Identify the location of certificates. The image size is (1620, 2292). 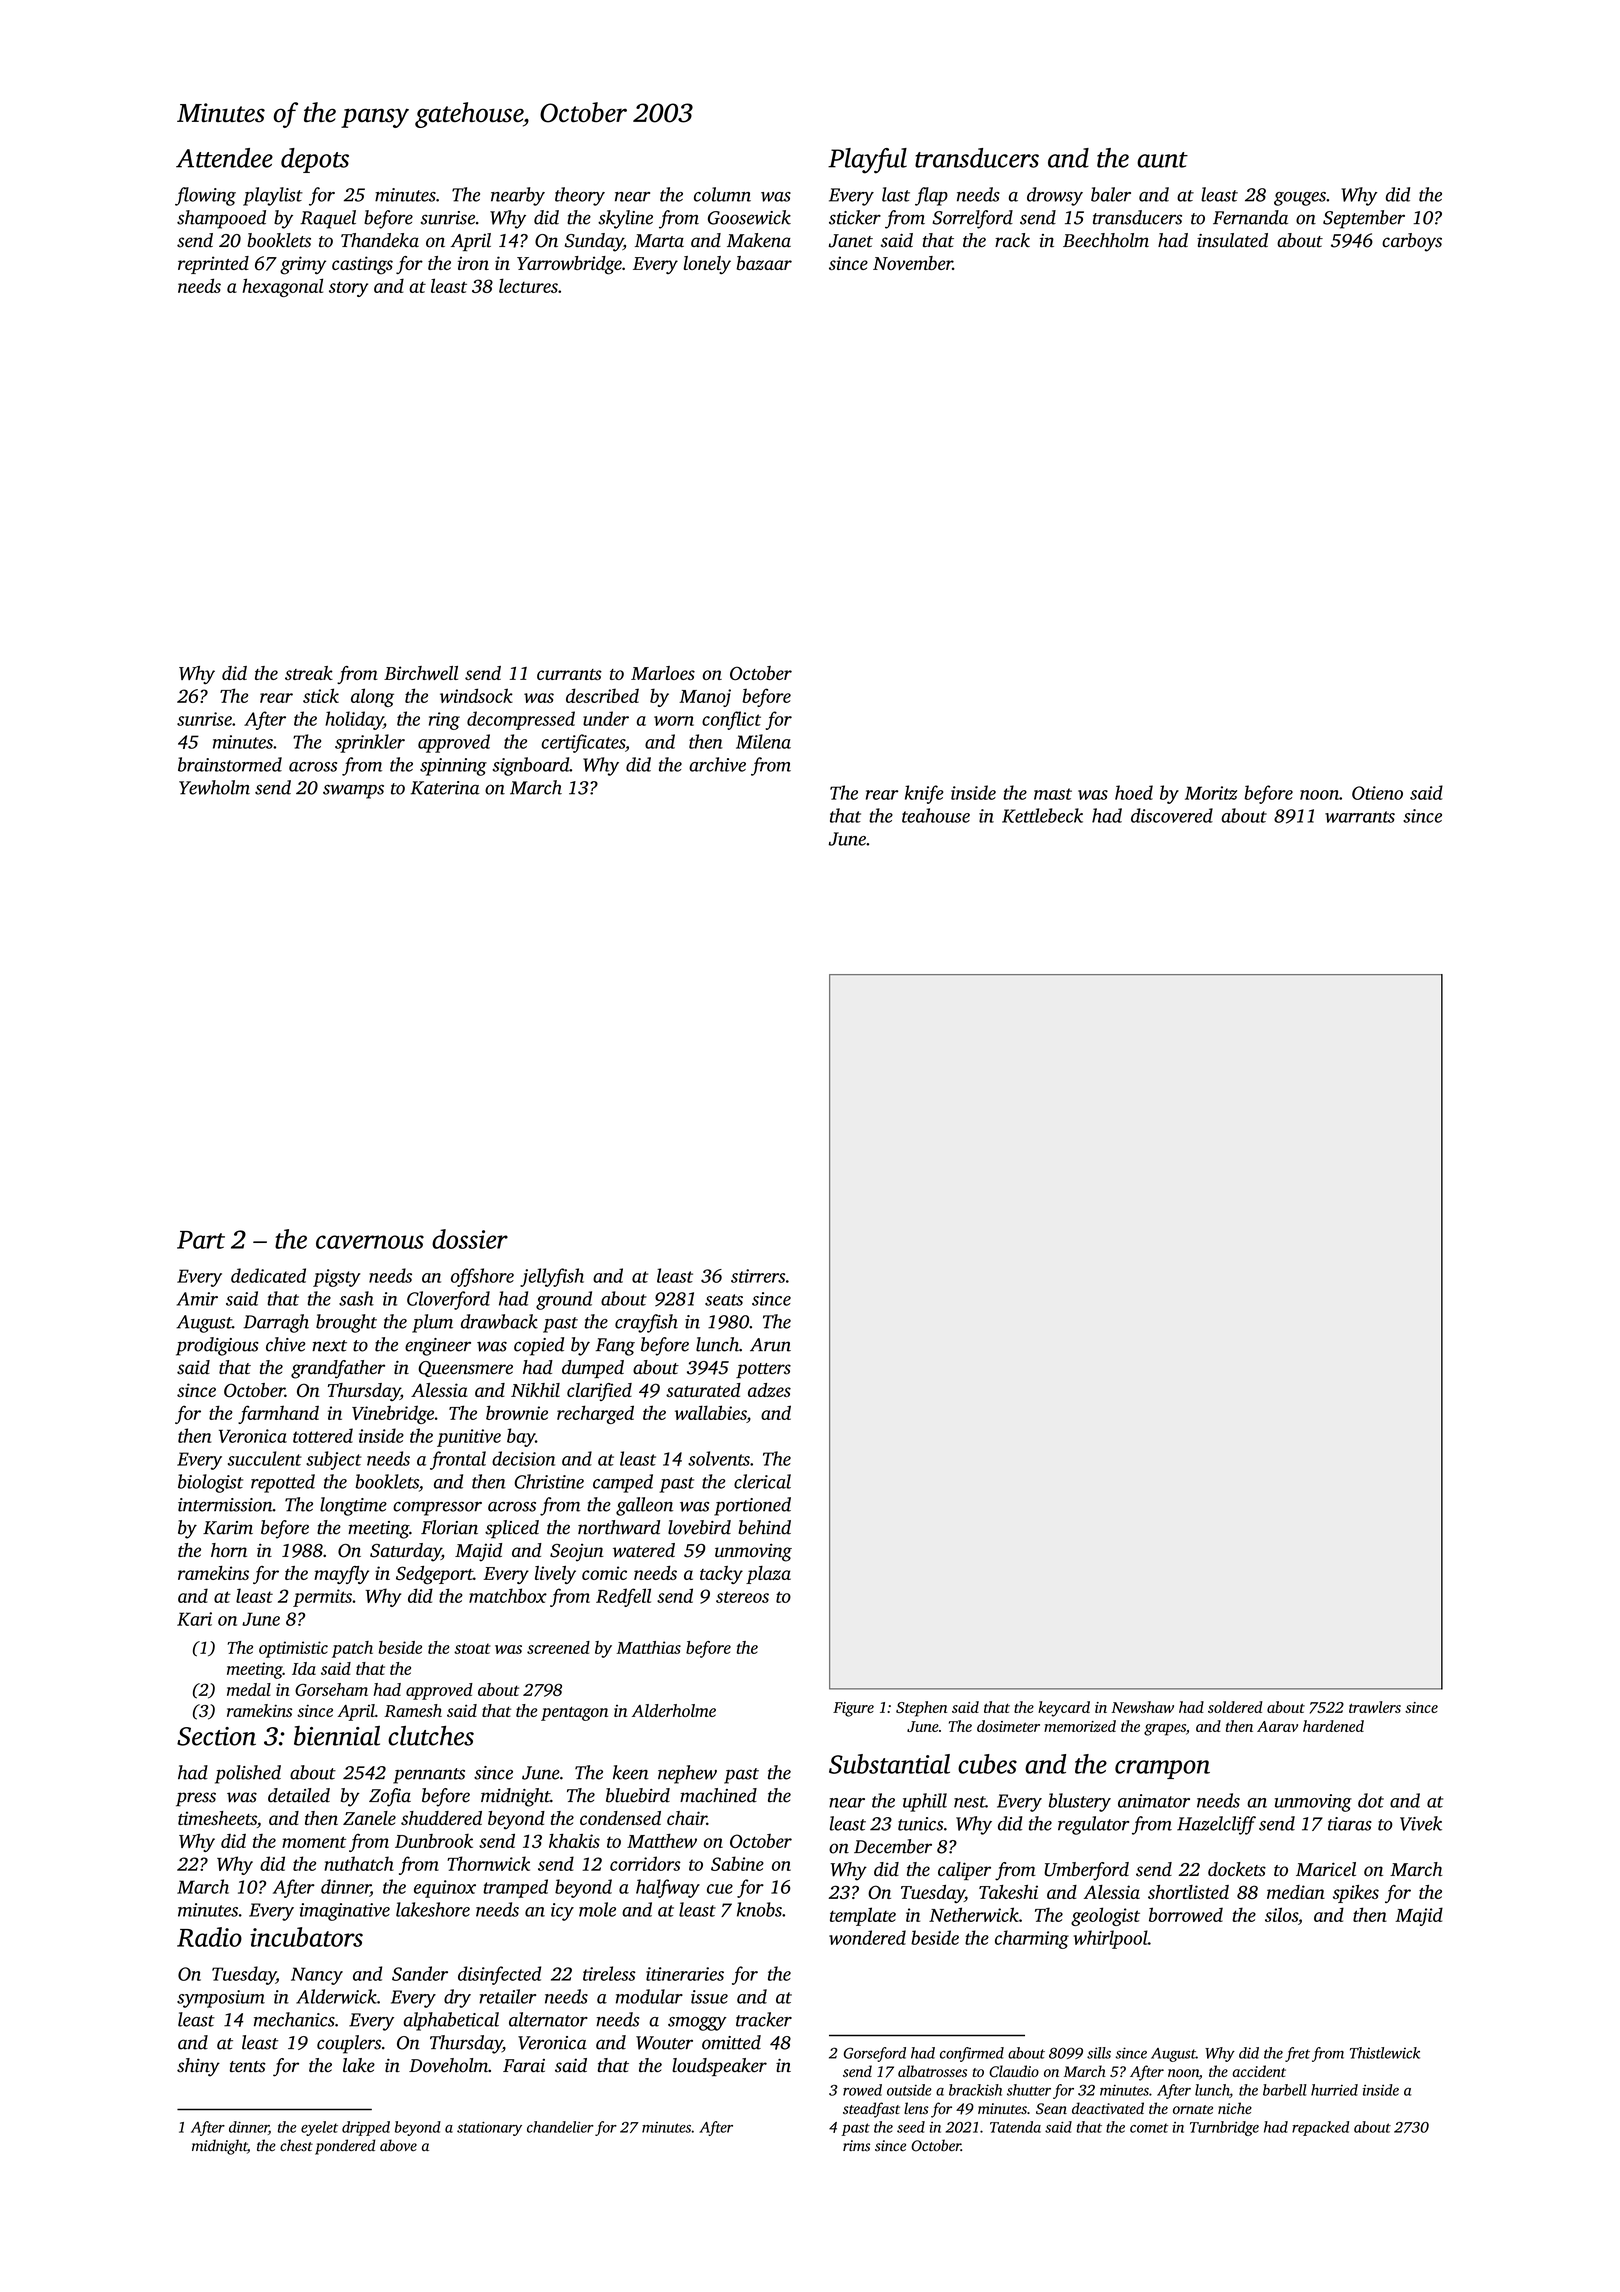
(583, 743).
